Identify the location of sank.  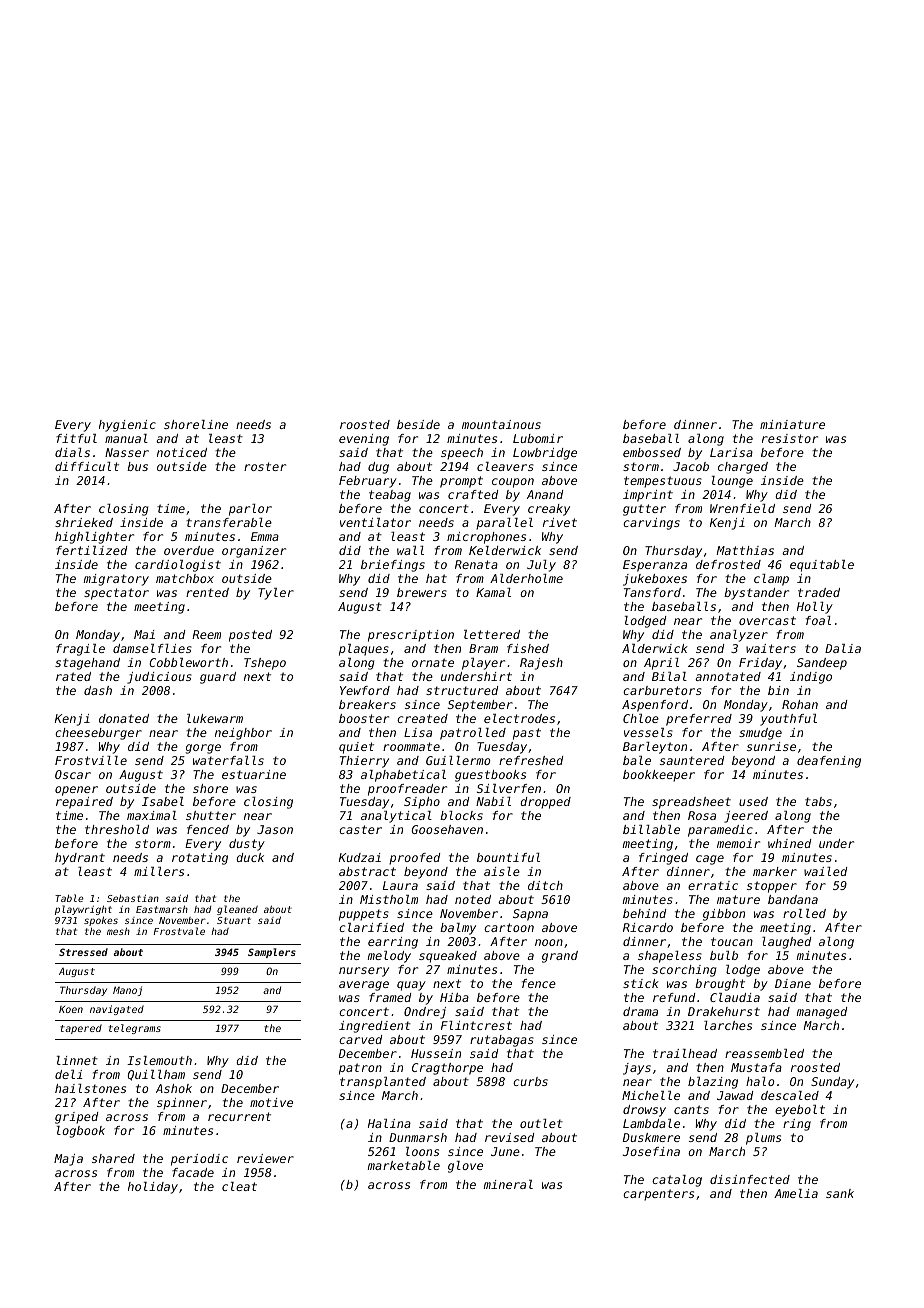
(840, 1193).
